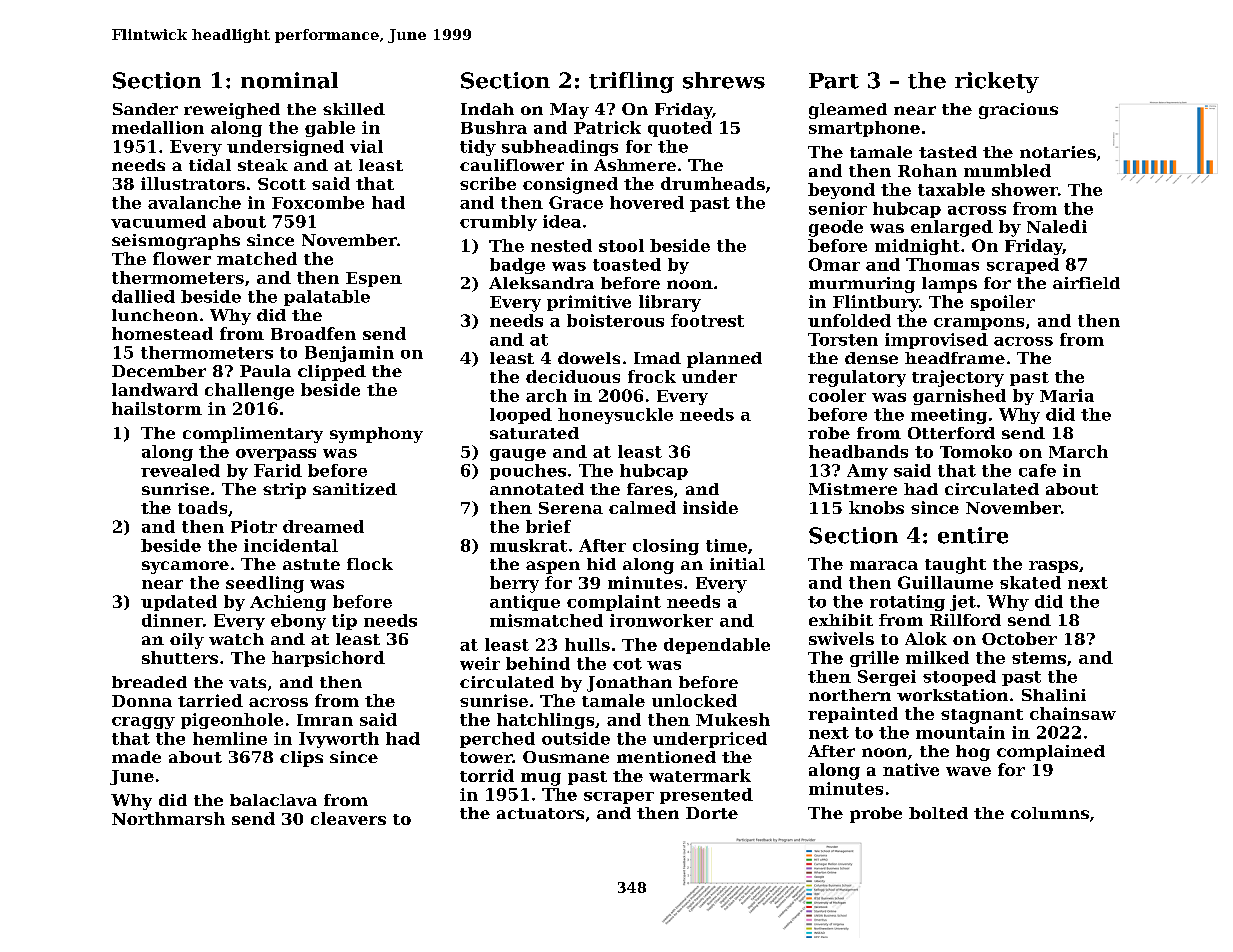 This image has width=1233, height=952. Describe the element at coordinates (180, 470) in the image. I see `revealed` at that location.
